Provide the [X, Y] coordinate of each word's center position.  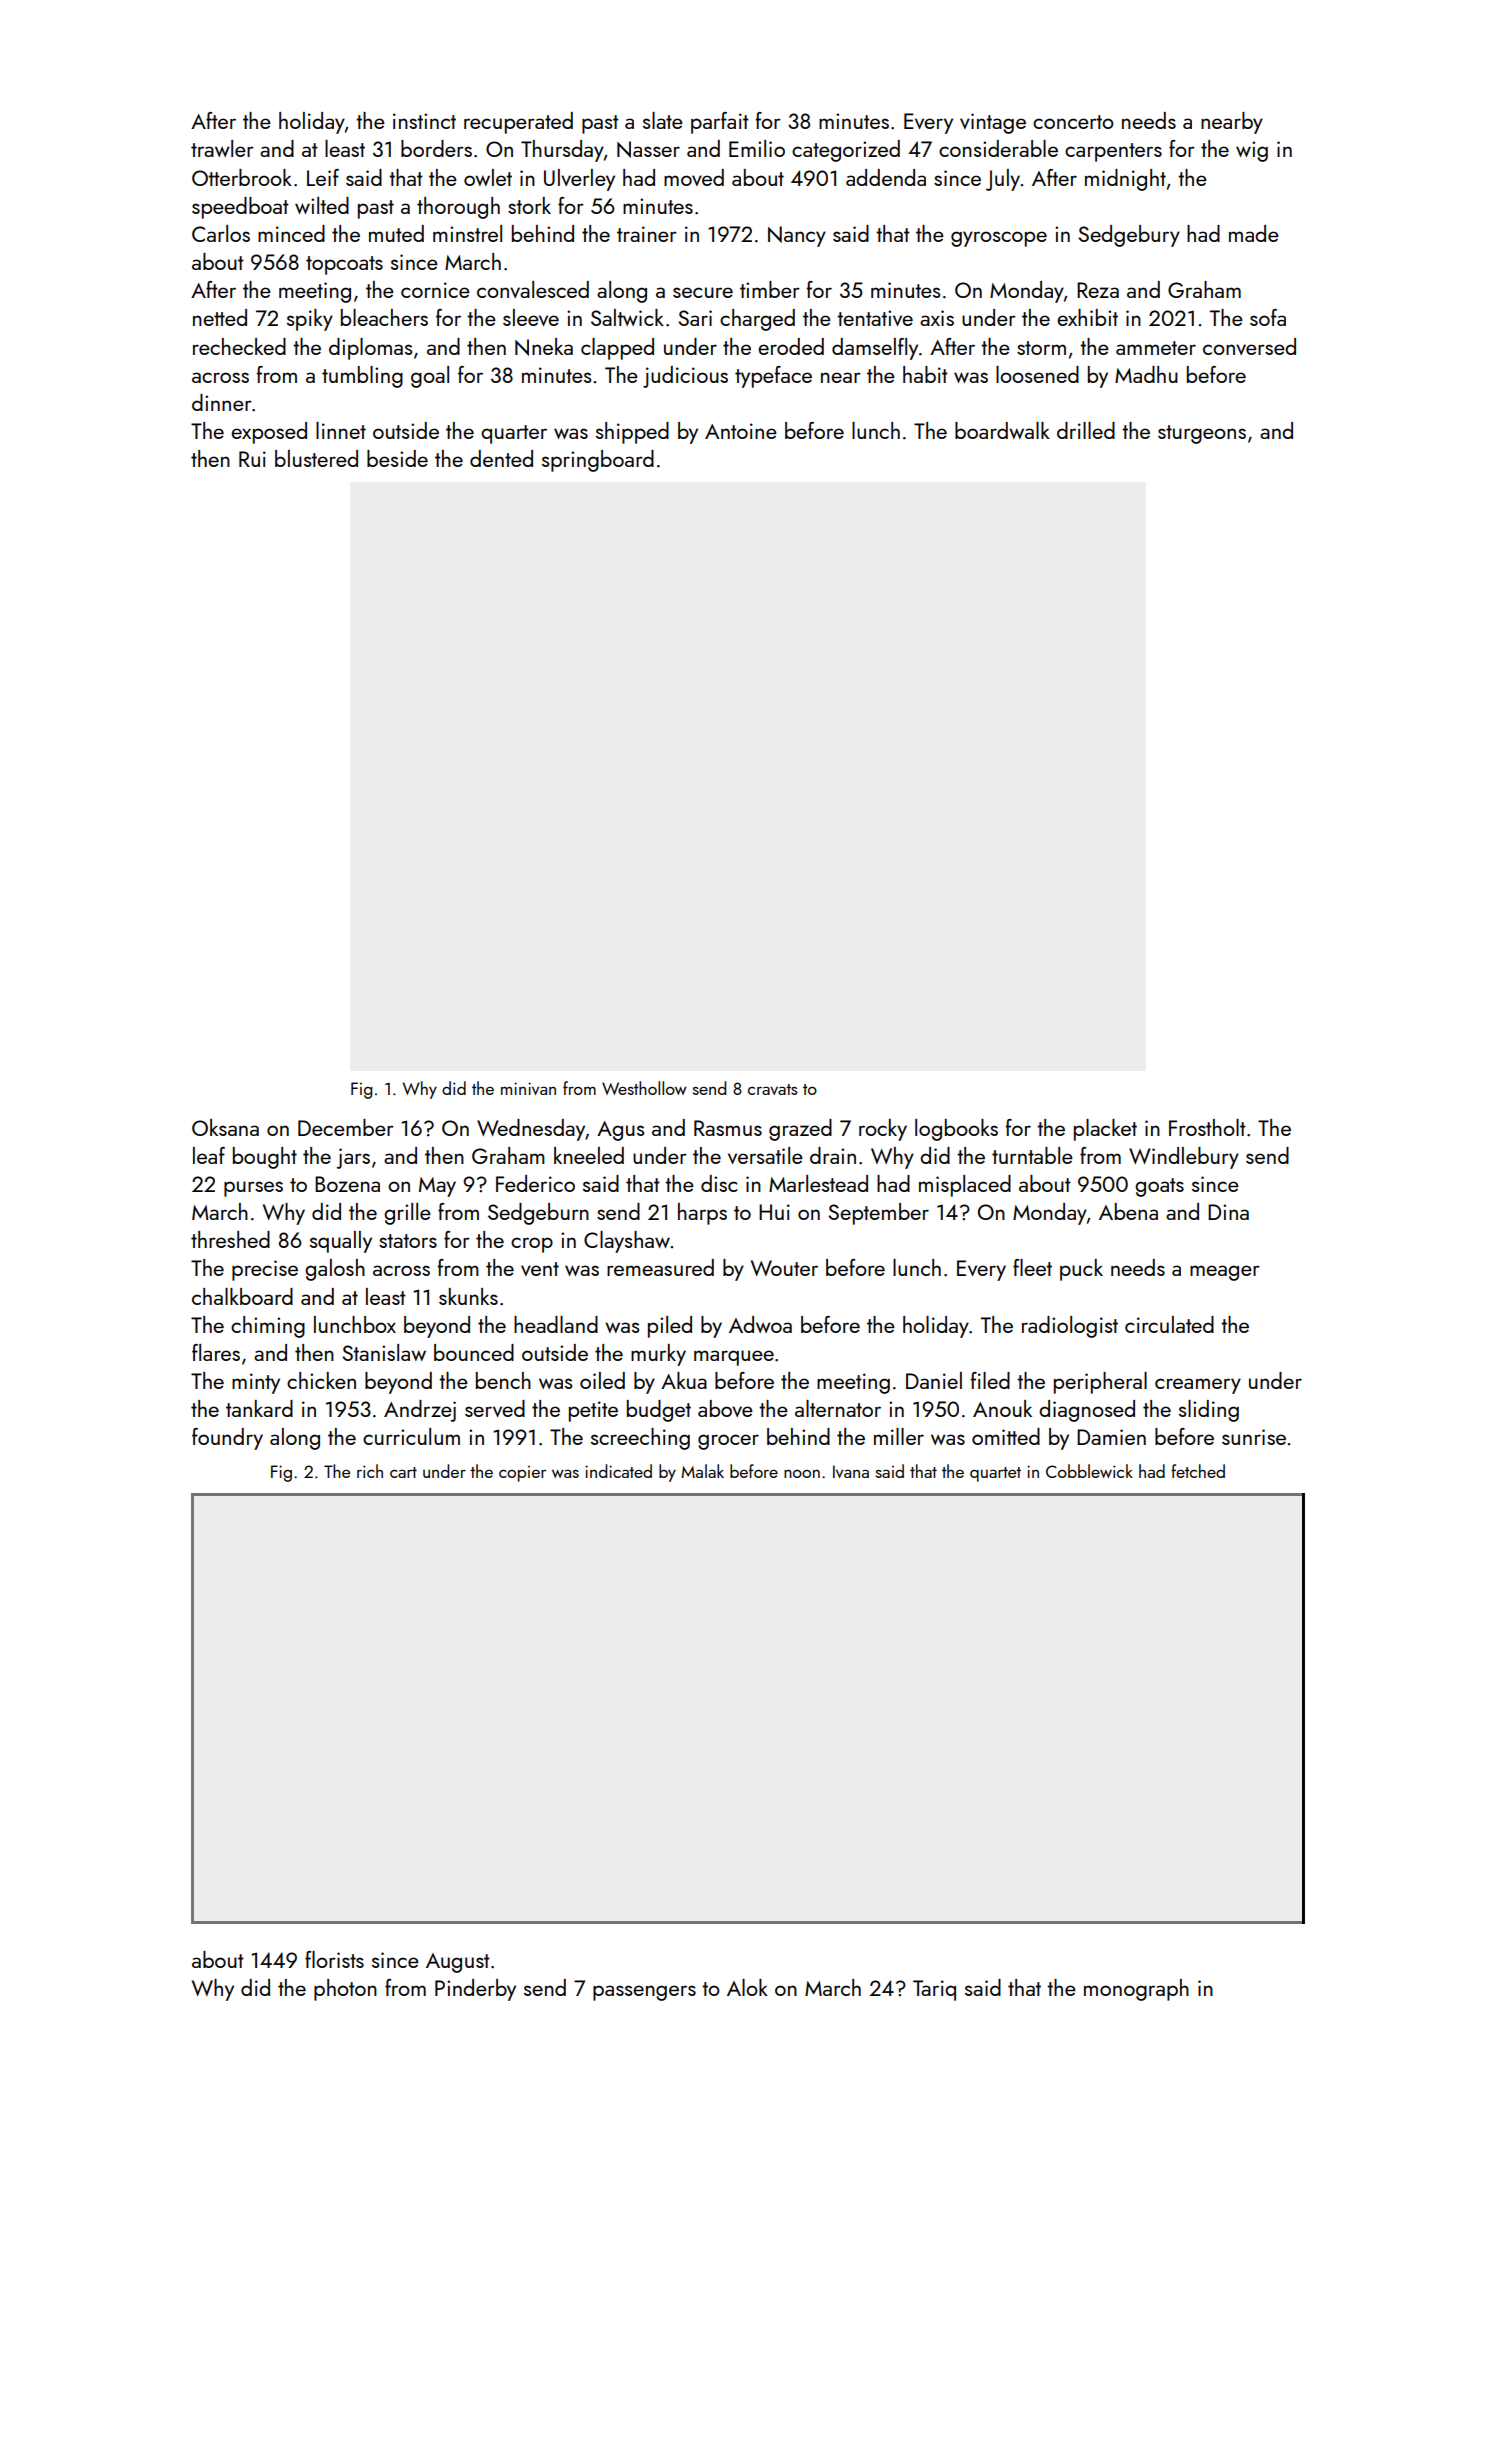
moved [694, 177]
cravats [773, 1089]
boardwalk [1002, 430]
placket [1105, 1130]
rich [370, 1471]
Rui [252, 459]
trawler [222, 148]
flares [216, 1352]
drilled [1086, 430]
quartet [995, 1474]
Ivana [851, 1471]
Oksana [225, 1127]
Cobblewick [1089, 1471]
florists [334, 1959]
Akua [684, 1380]
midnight [1125, 180]
